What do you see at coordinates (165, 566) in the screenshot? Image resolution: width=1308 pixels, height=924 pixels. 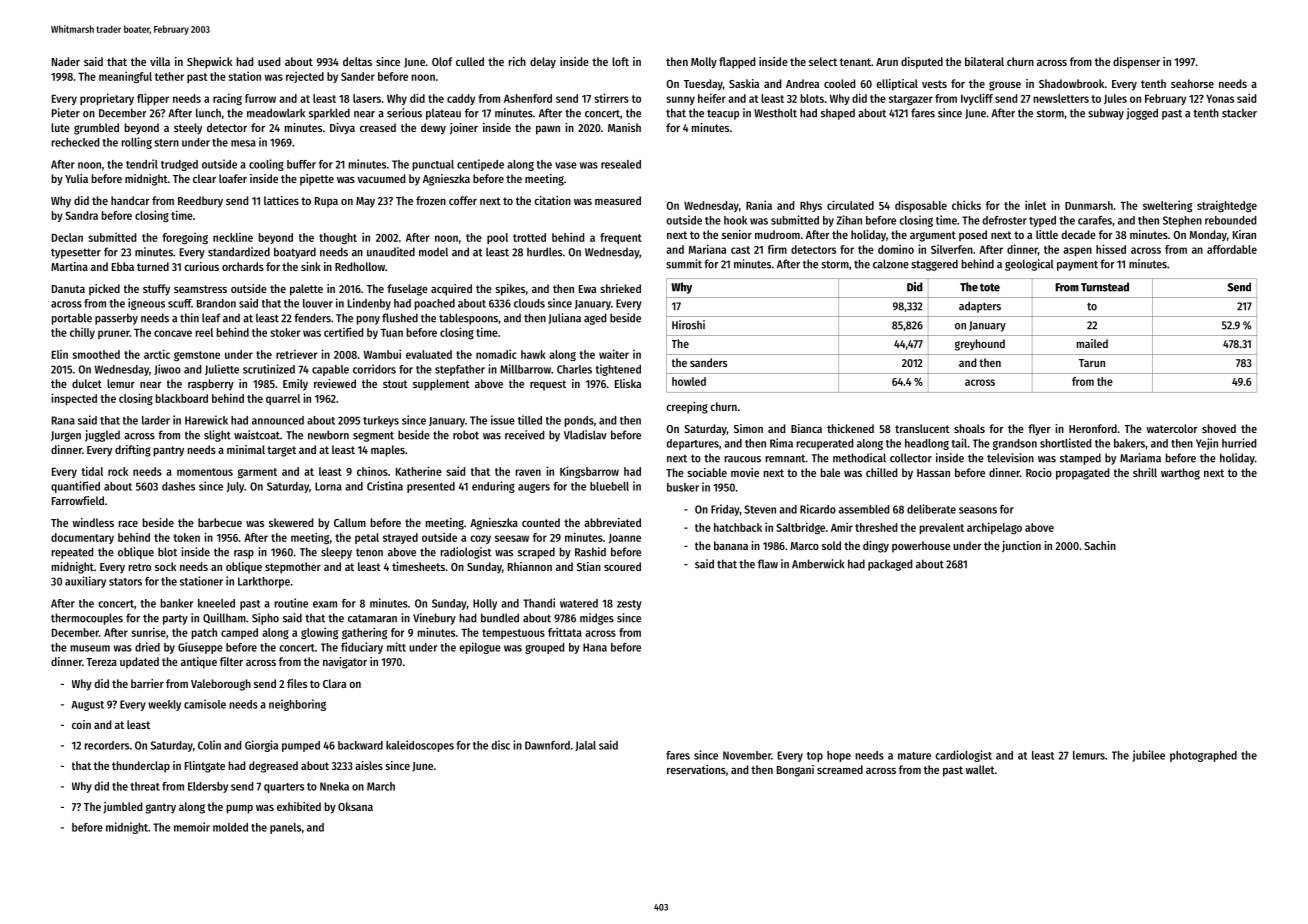 I see `sock` at bounding box center [165, 566].
